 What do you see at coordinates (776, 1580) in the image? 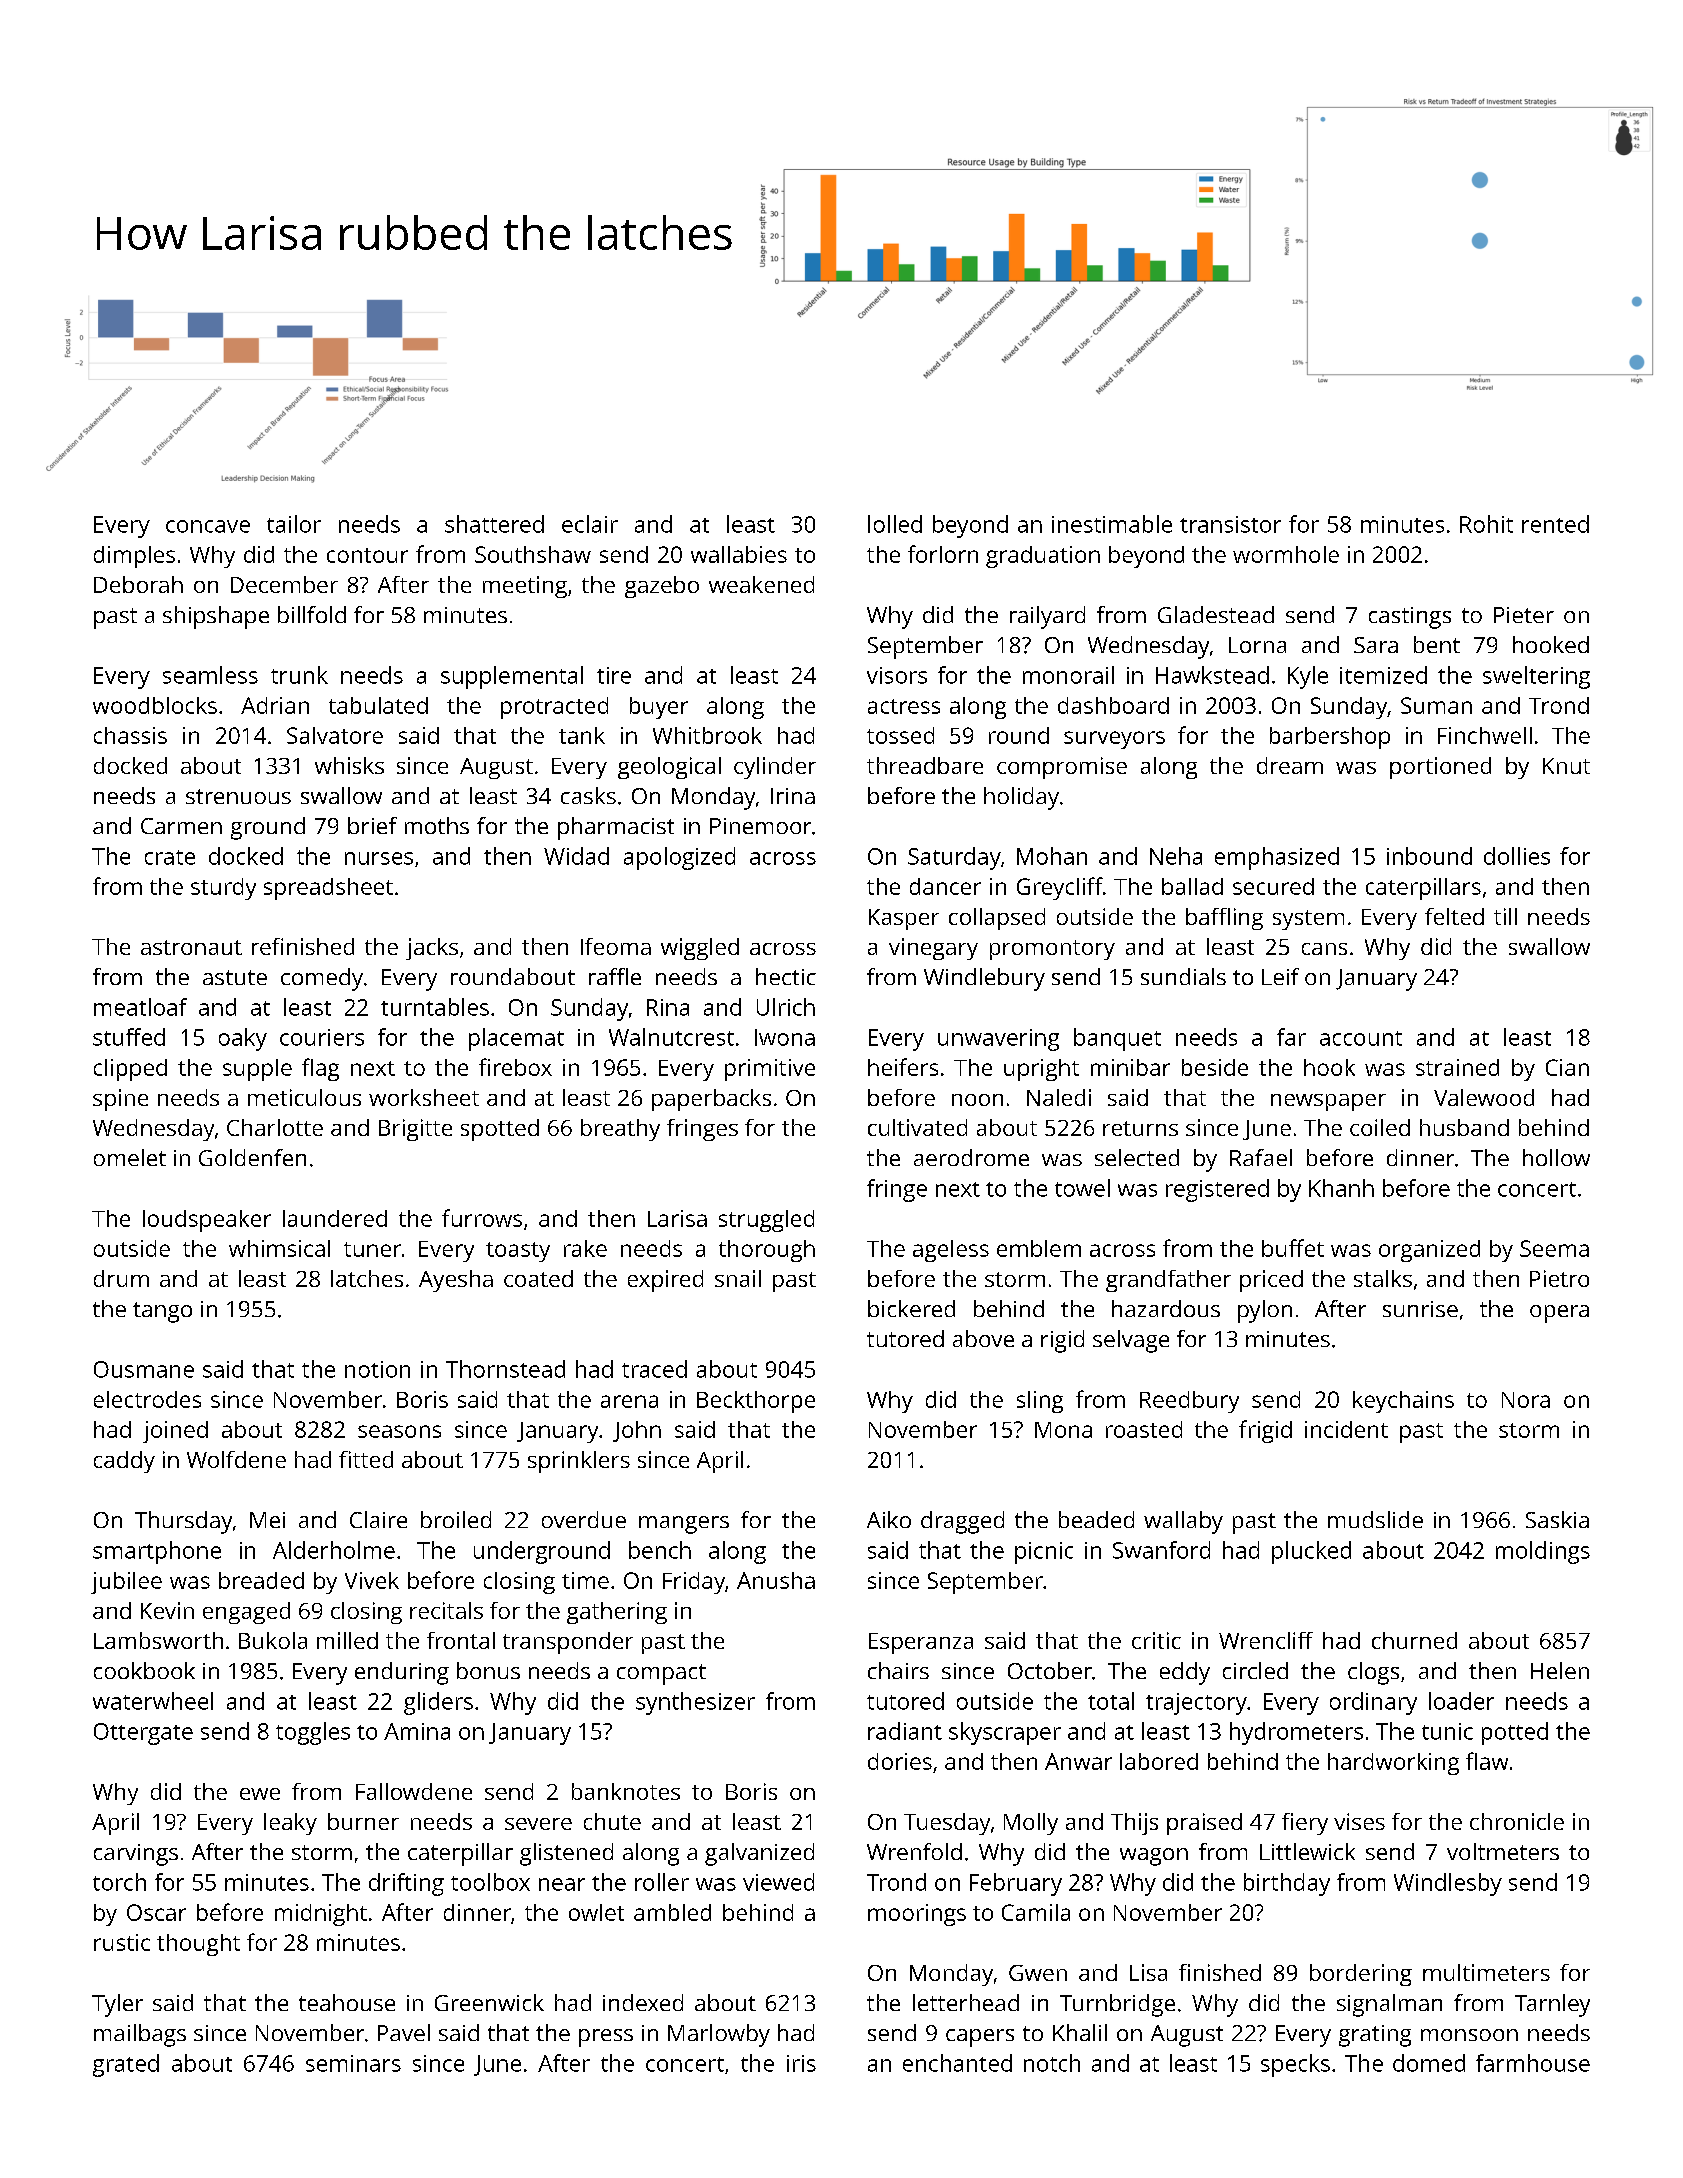
I see `Anusha` at bounding box center [776, 1580].
